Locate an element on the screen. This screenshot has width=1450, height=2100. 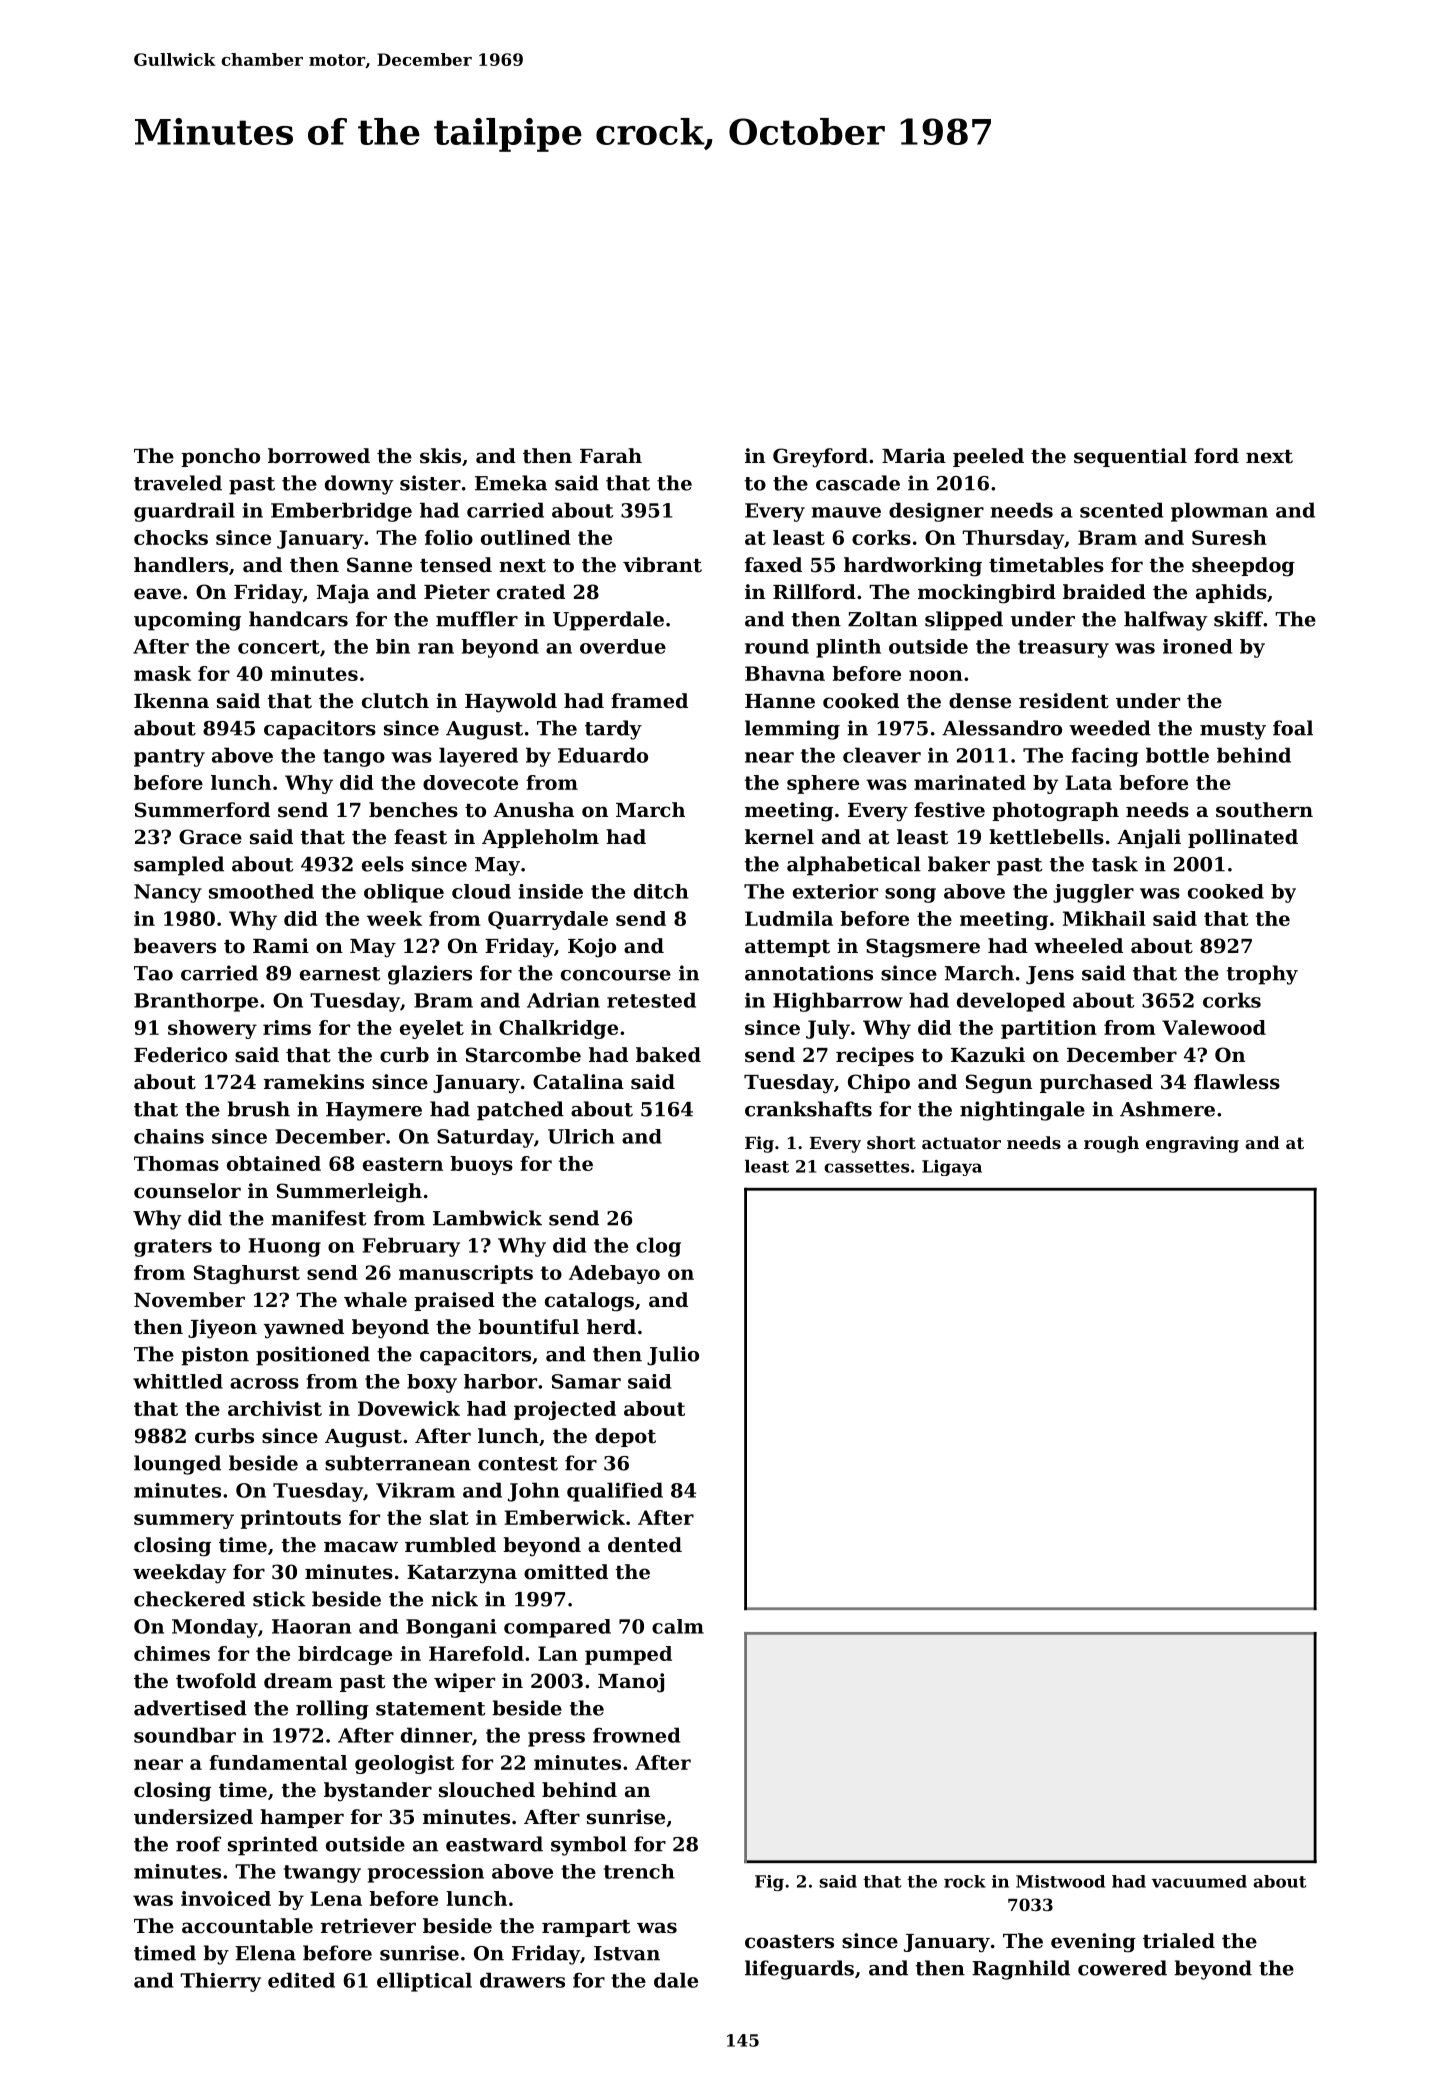
handcars is located at coordinates (298, 619).
